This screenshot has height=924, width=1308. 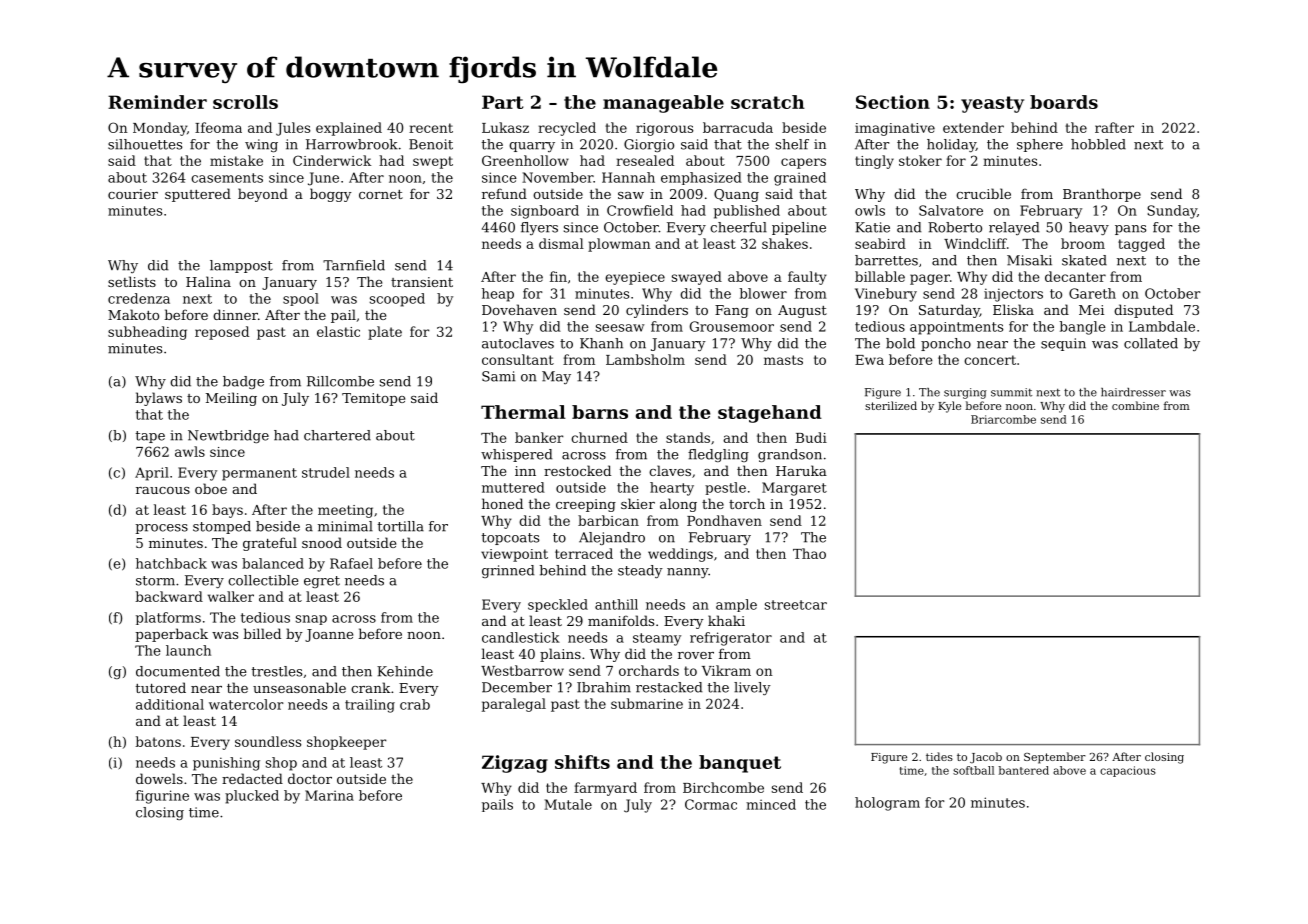 What do you see at coordinates (568, 804) in the screenshot?
I see `Mutale` at bounding box center [568, 804].
